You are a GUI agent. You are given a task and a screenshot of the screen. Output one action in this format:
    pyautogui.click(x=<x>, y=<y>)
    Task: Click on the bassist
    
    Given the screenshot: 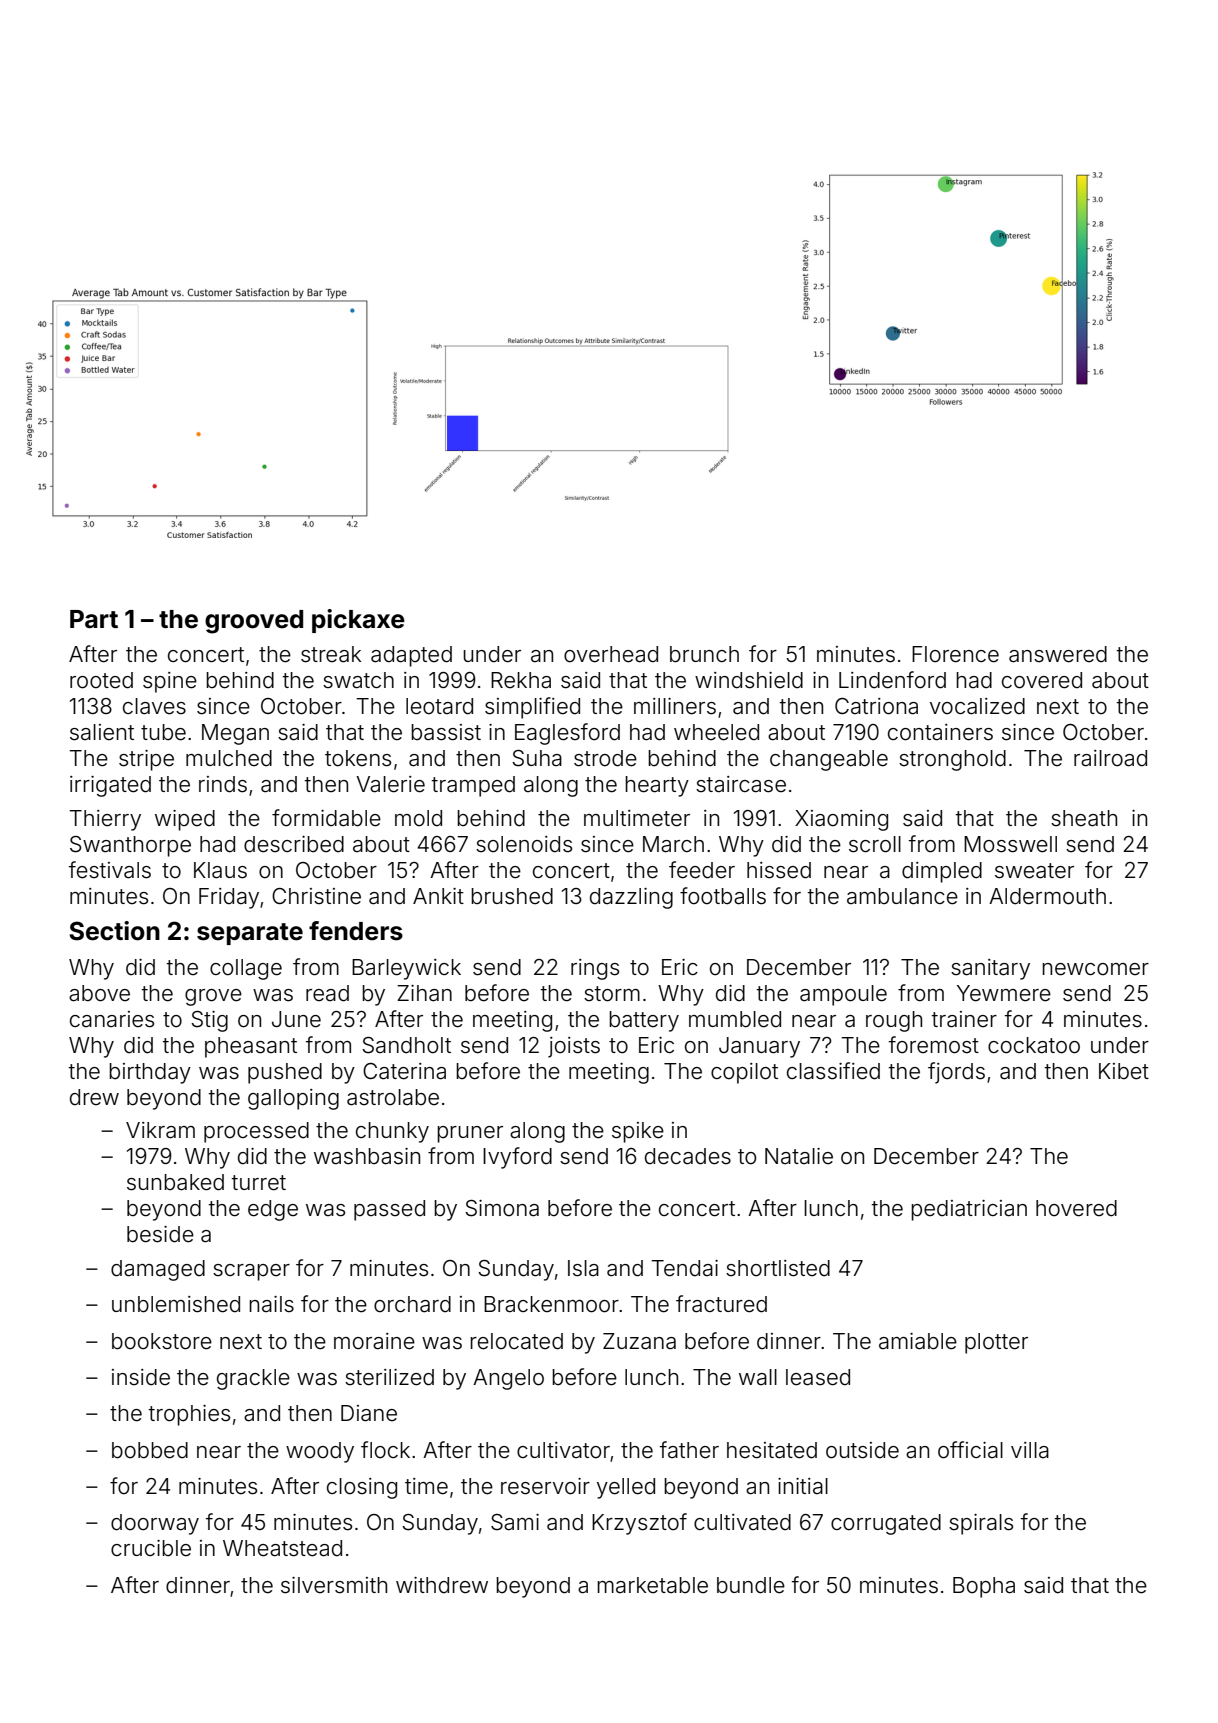 What is the action you would take?
    pyautogui.click(x=446, y=732)
